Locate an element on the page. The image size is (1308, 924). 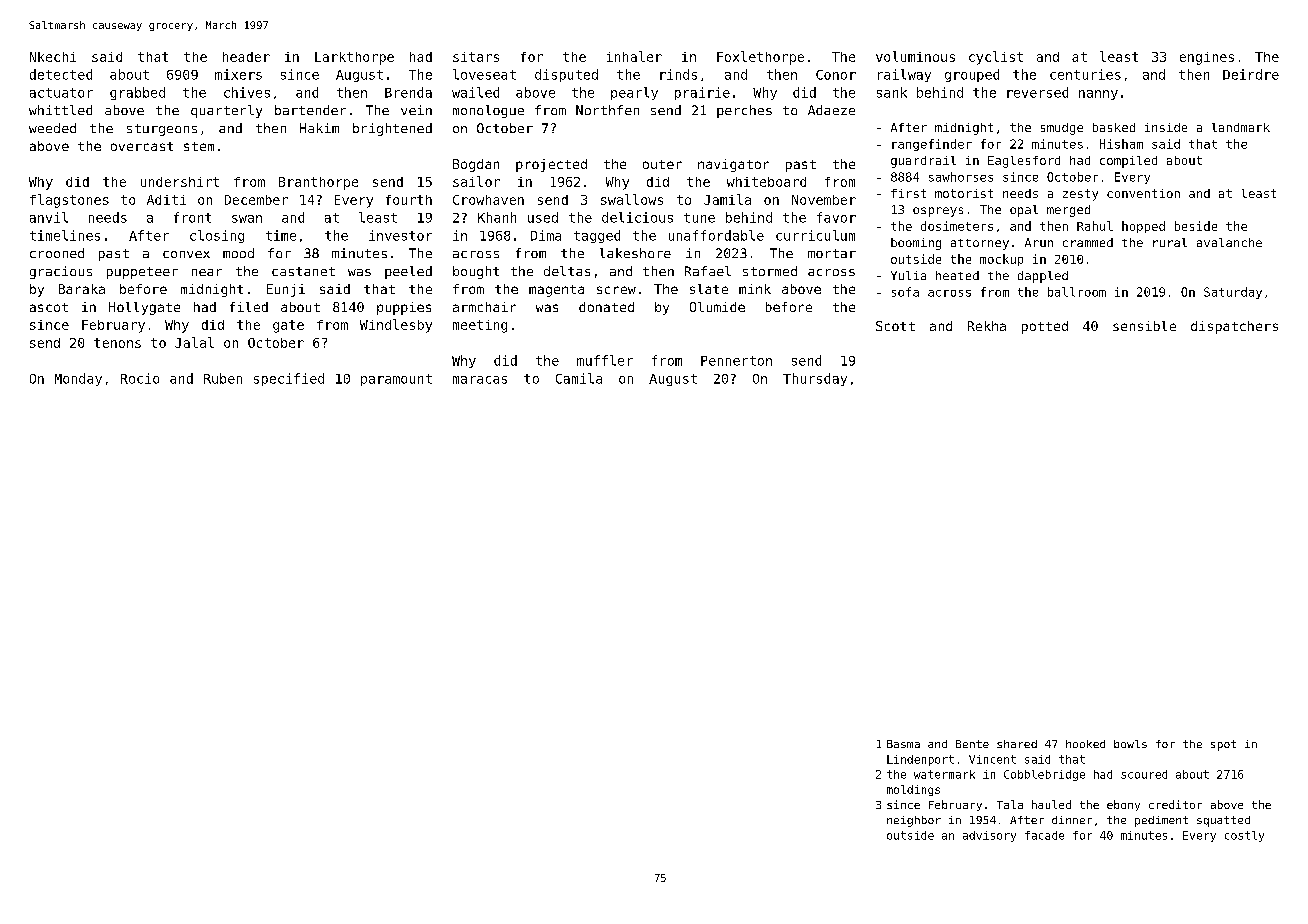
sensible is located at coordinates (1144, 326).
